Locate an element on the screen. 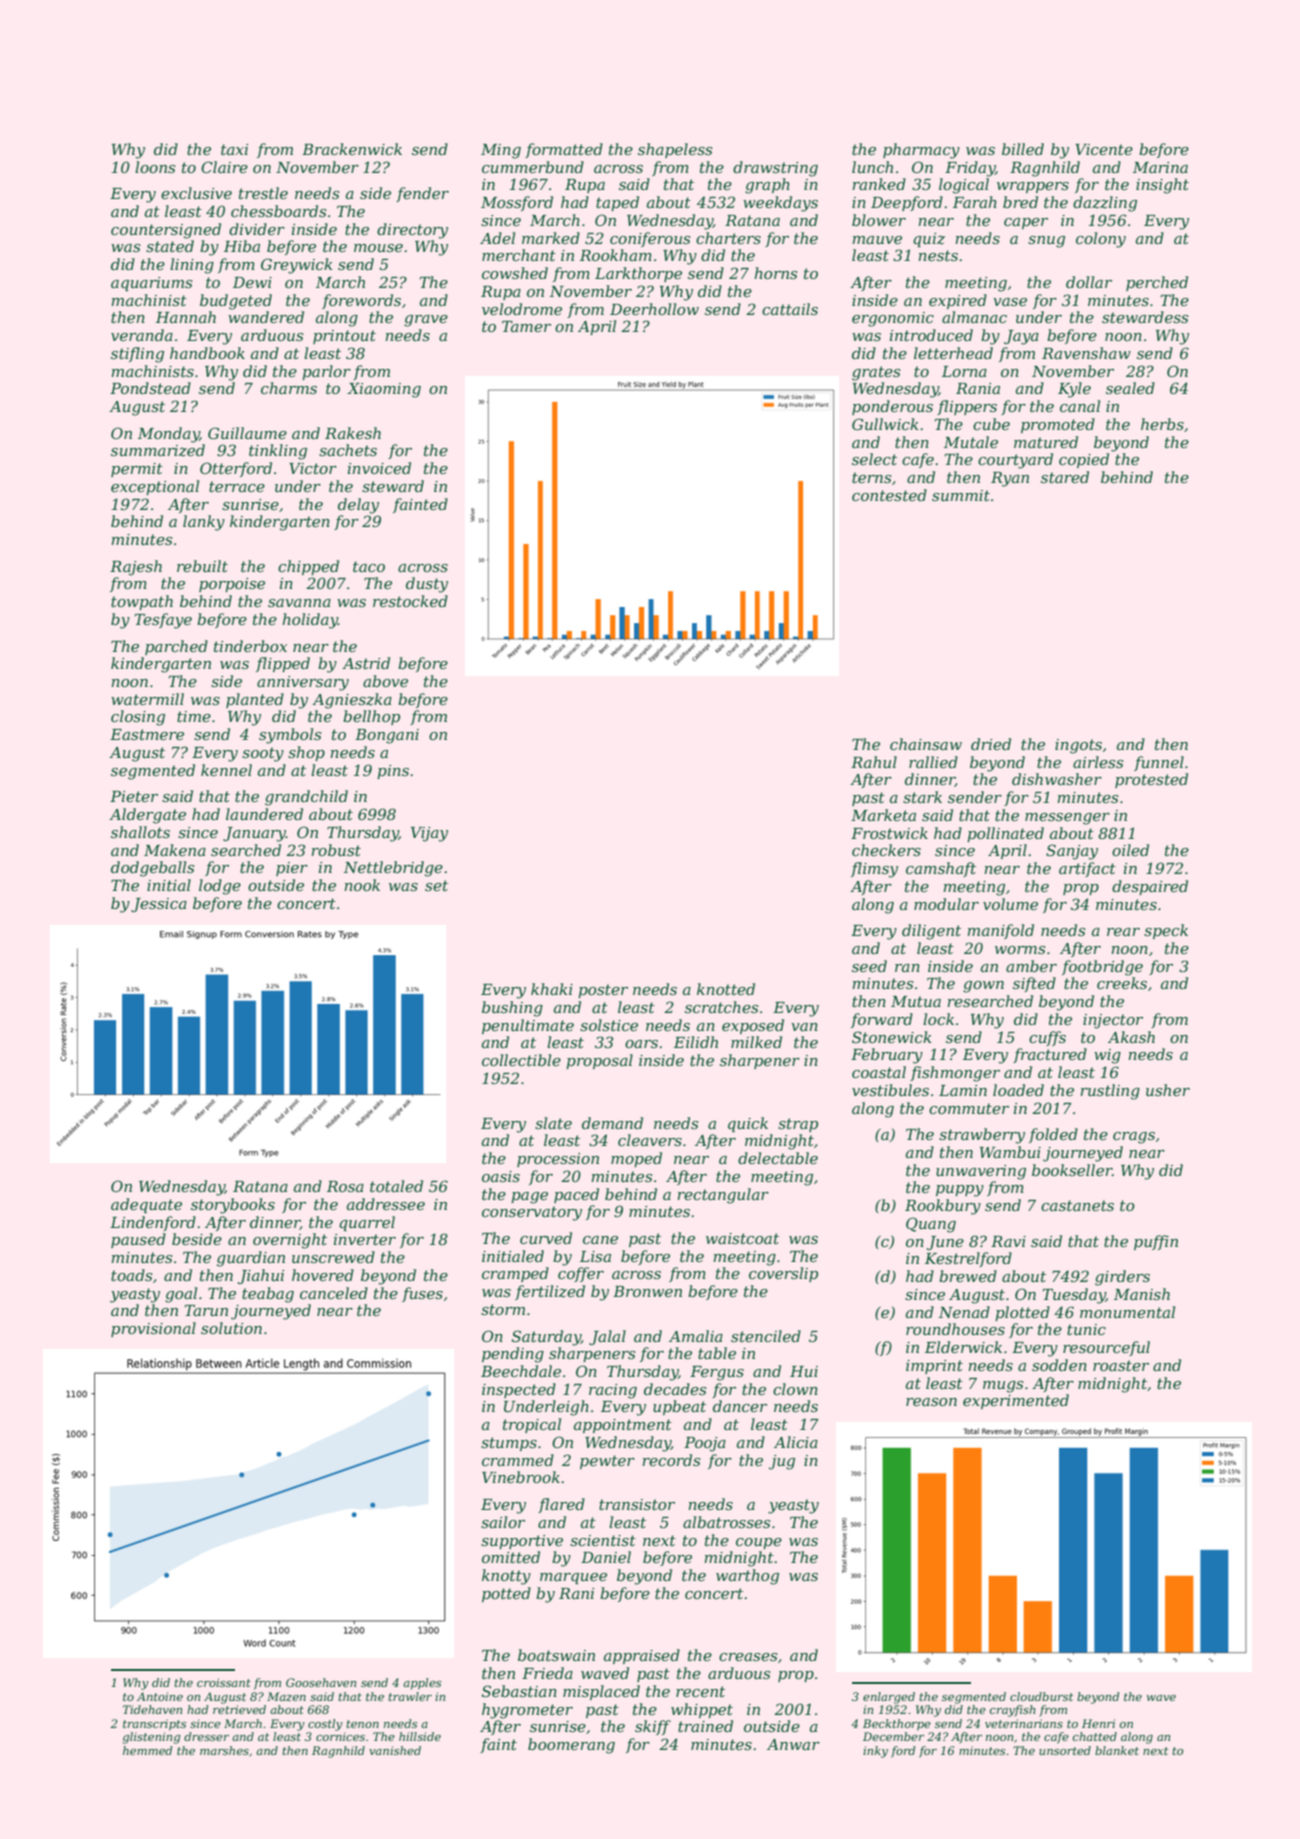  boomerang is located at coordinates (571, 1746).
